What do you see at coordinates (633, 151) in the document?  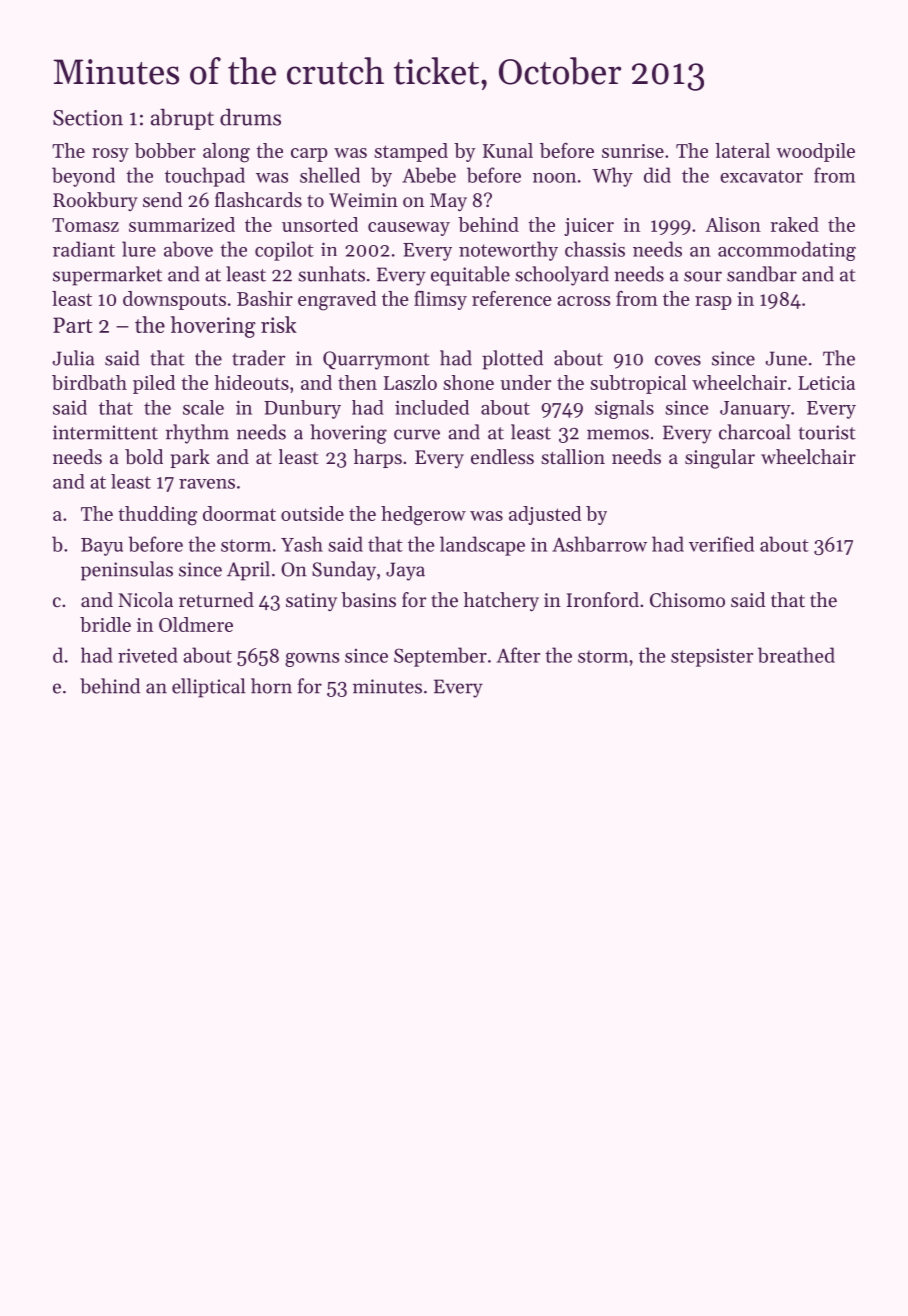 I see `sunrise` at bounding box center [633, 151].
